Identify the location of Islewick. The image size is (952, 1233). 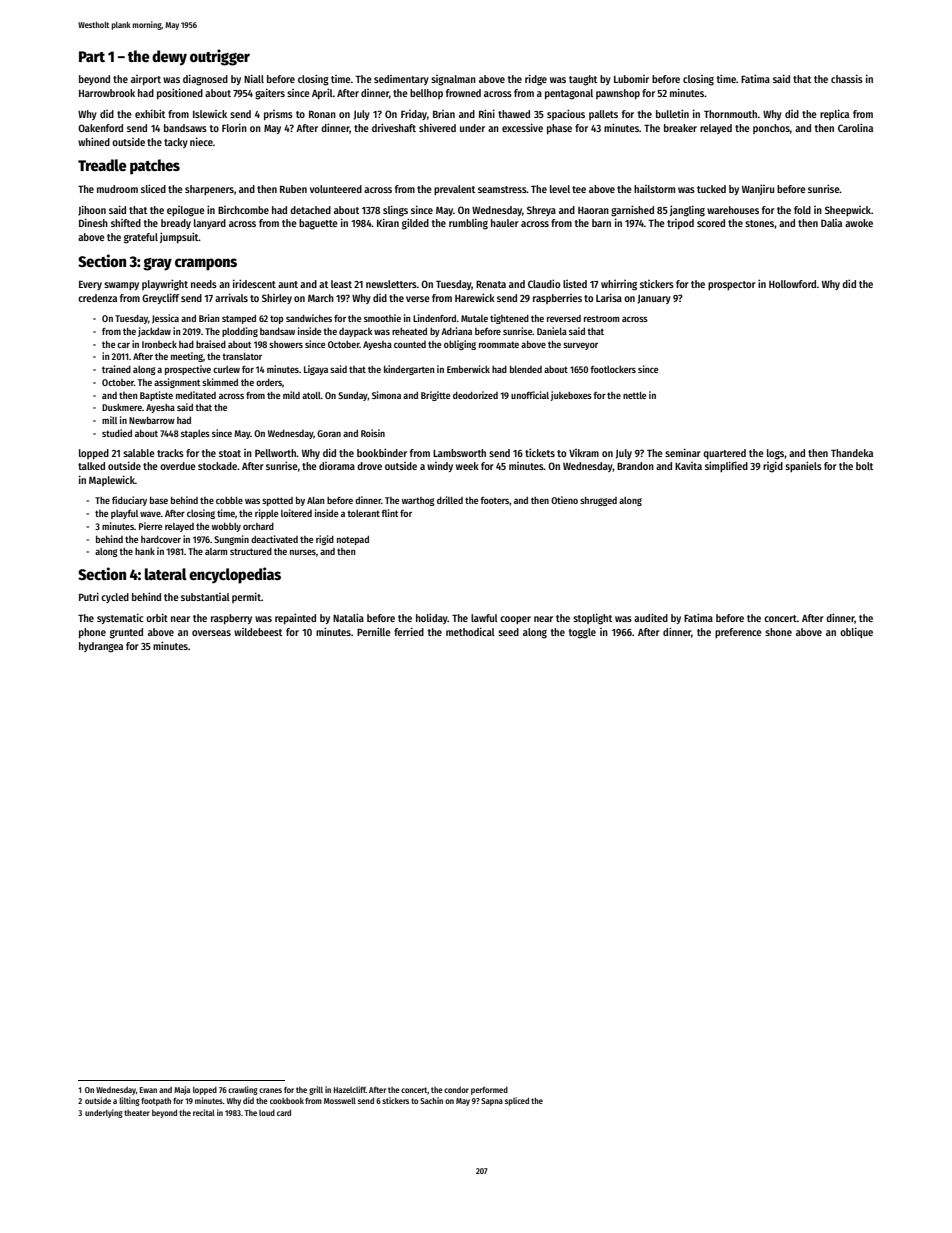
(210, 114).
